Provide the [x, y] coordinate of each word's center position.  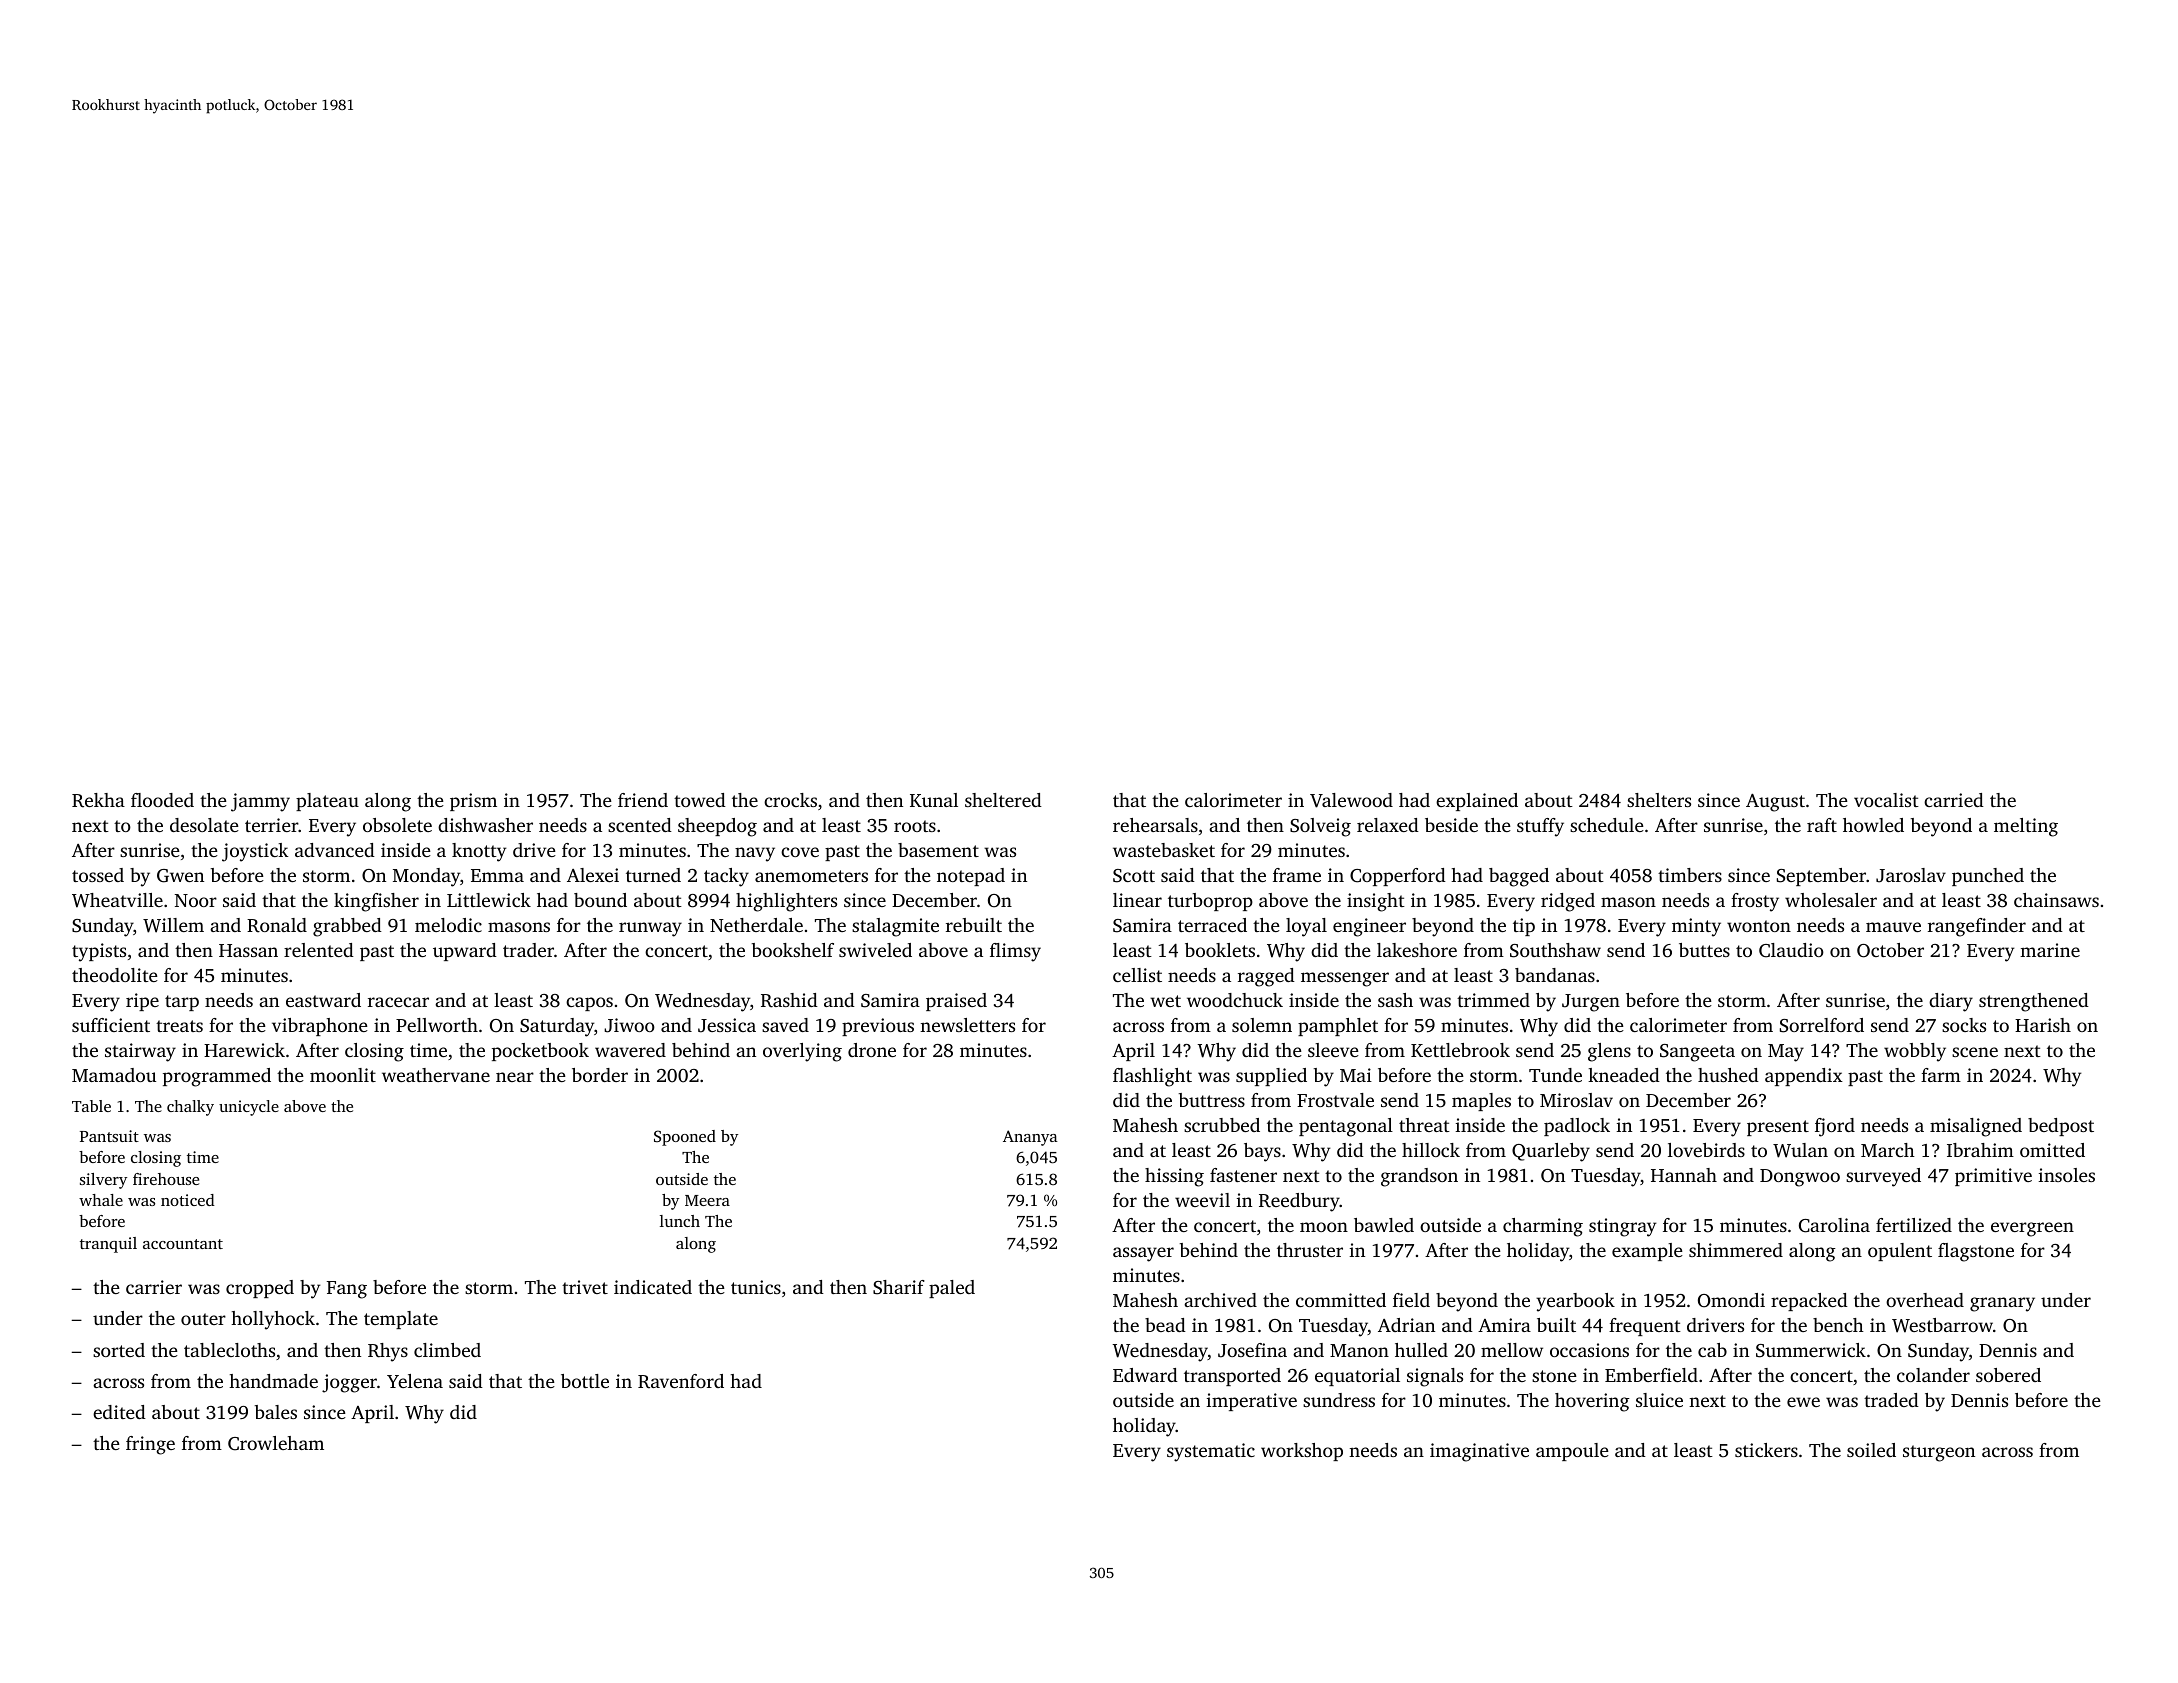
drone [872, 1050]
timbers [1690, 875]
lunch [680, 1221]
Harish [2043, 1025]
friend [643, 800]
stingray [1623, 1227]
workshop [1302, 1452]
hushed [1728, 1075]
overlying [802, 1052]
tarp [182, 1003]
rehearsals [1155, 825]
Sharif [899, 1287]
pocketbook [540, 1052]
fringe [150, 1445]
